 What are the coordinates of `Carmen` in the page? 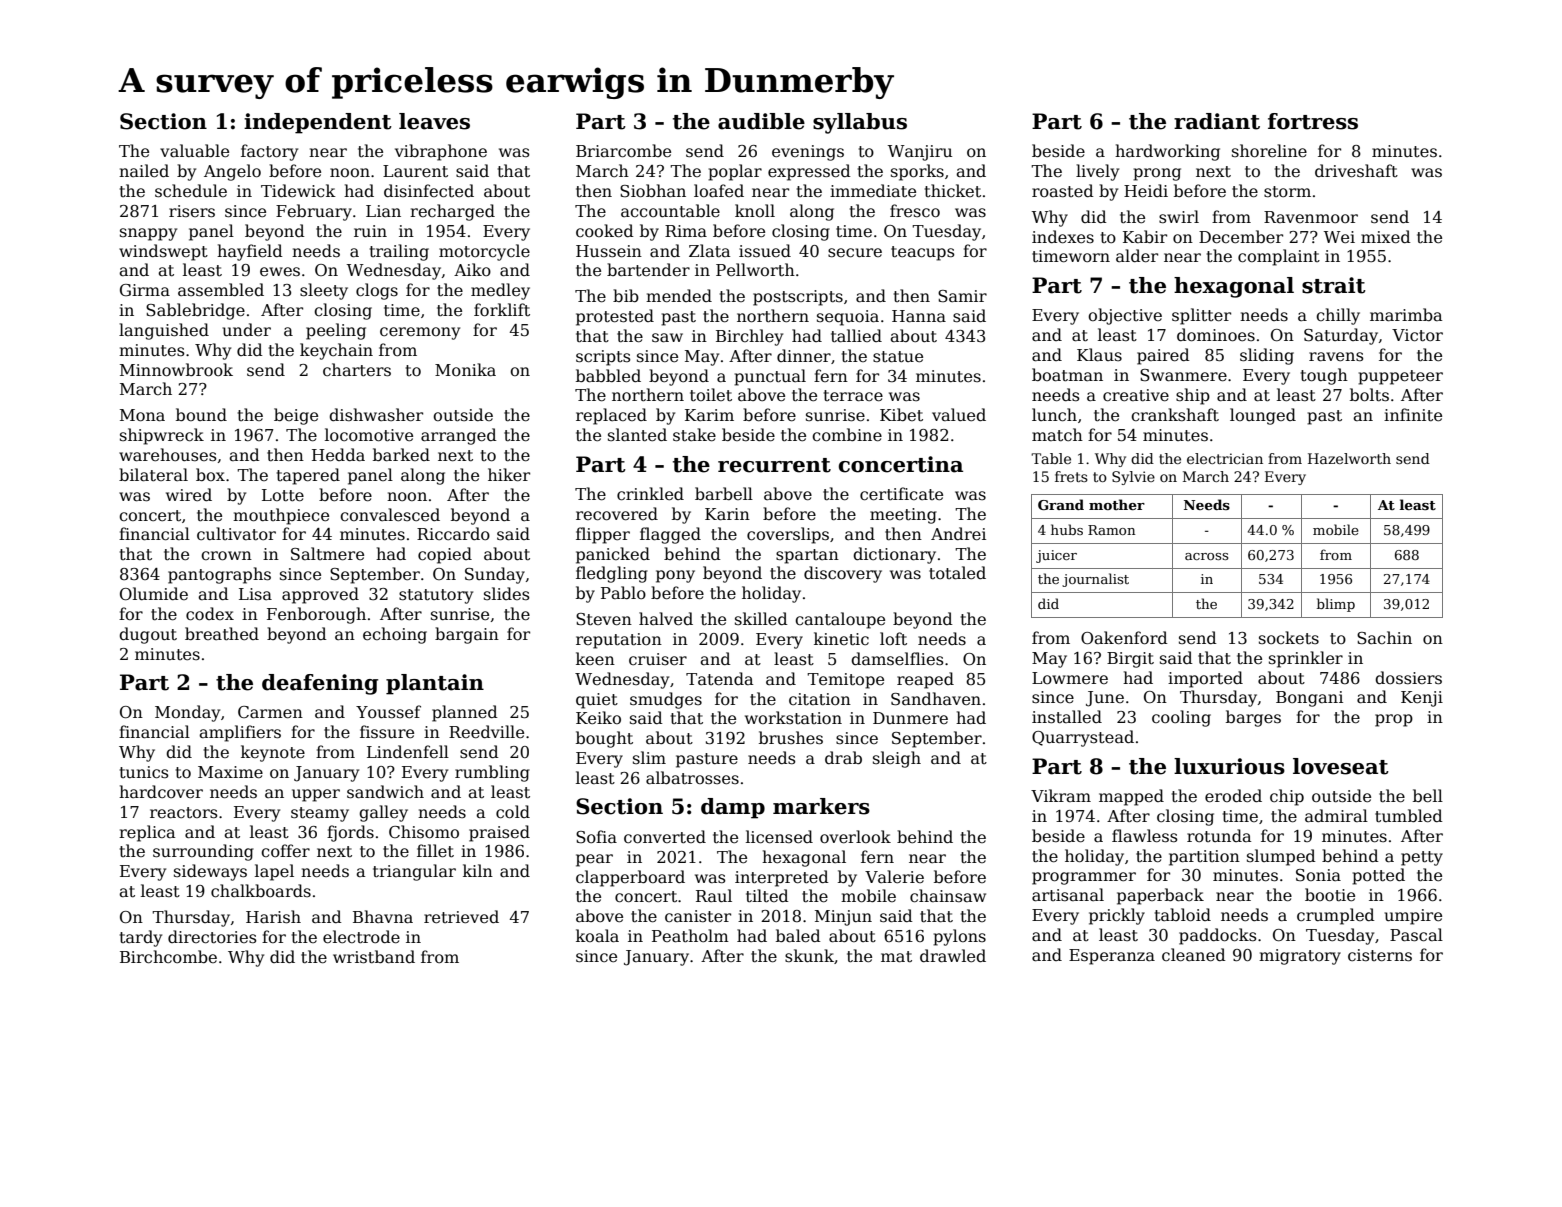 It's located at (270, 712).
